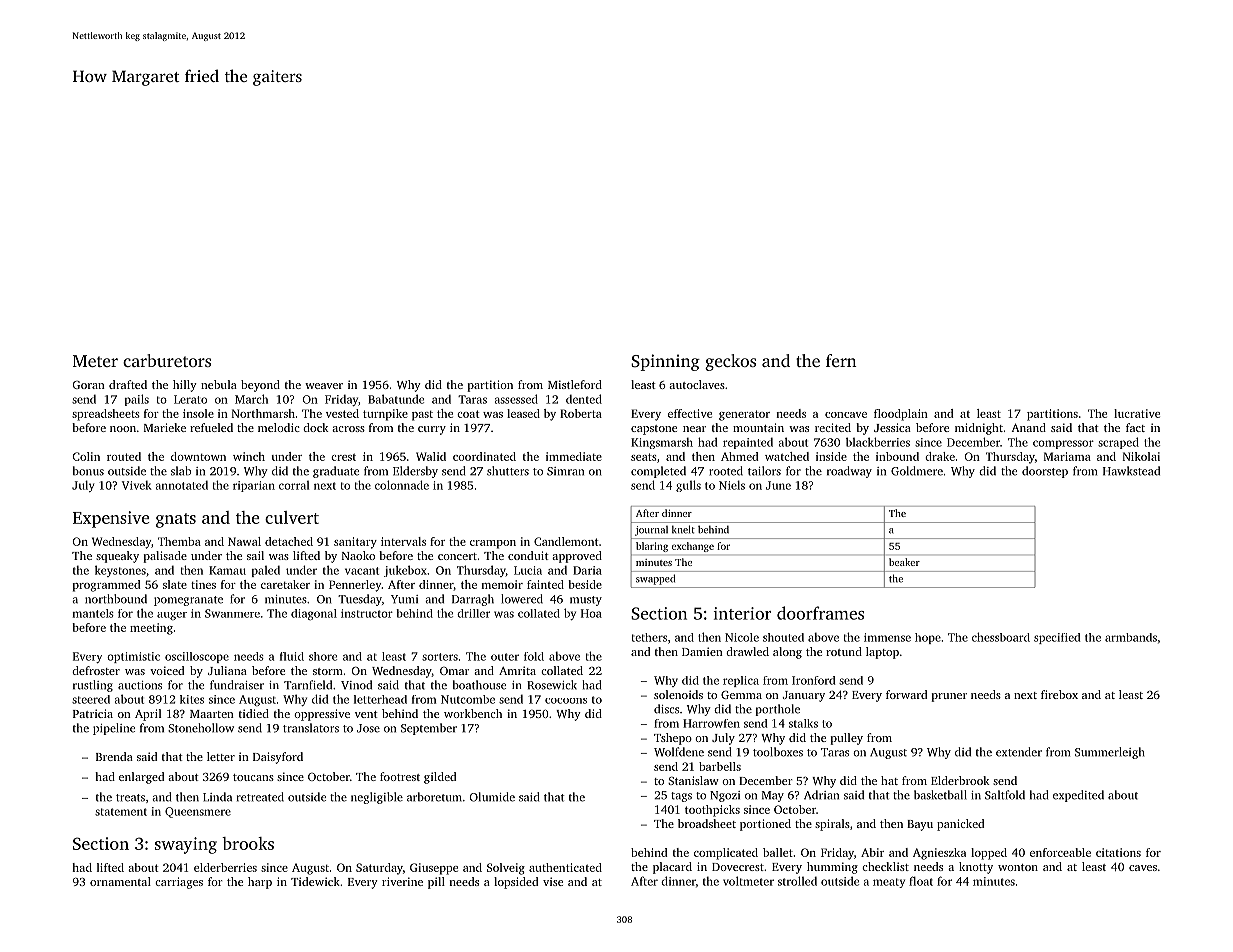 The image size is (1233, 952). I want to click on armbands, so click(1131, 637).
